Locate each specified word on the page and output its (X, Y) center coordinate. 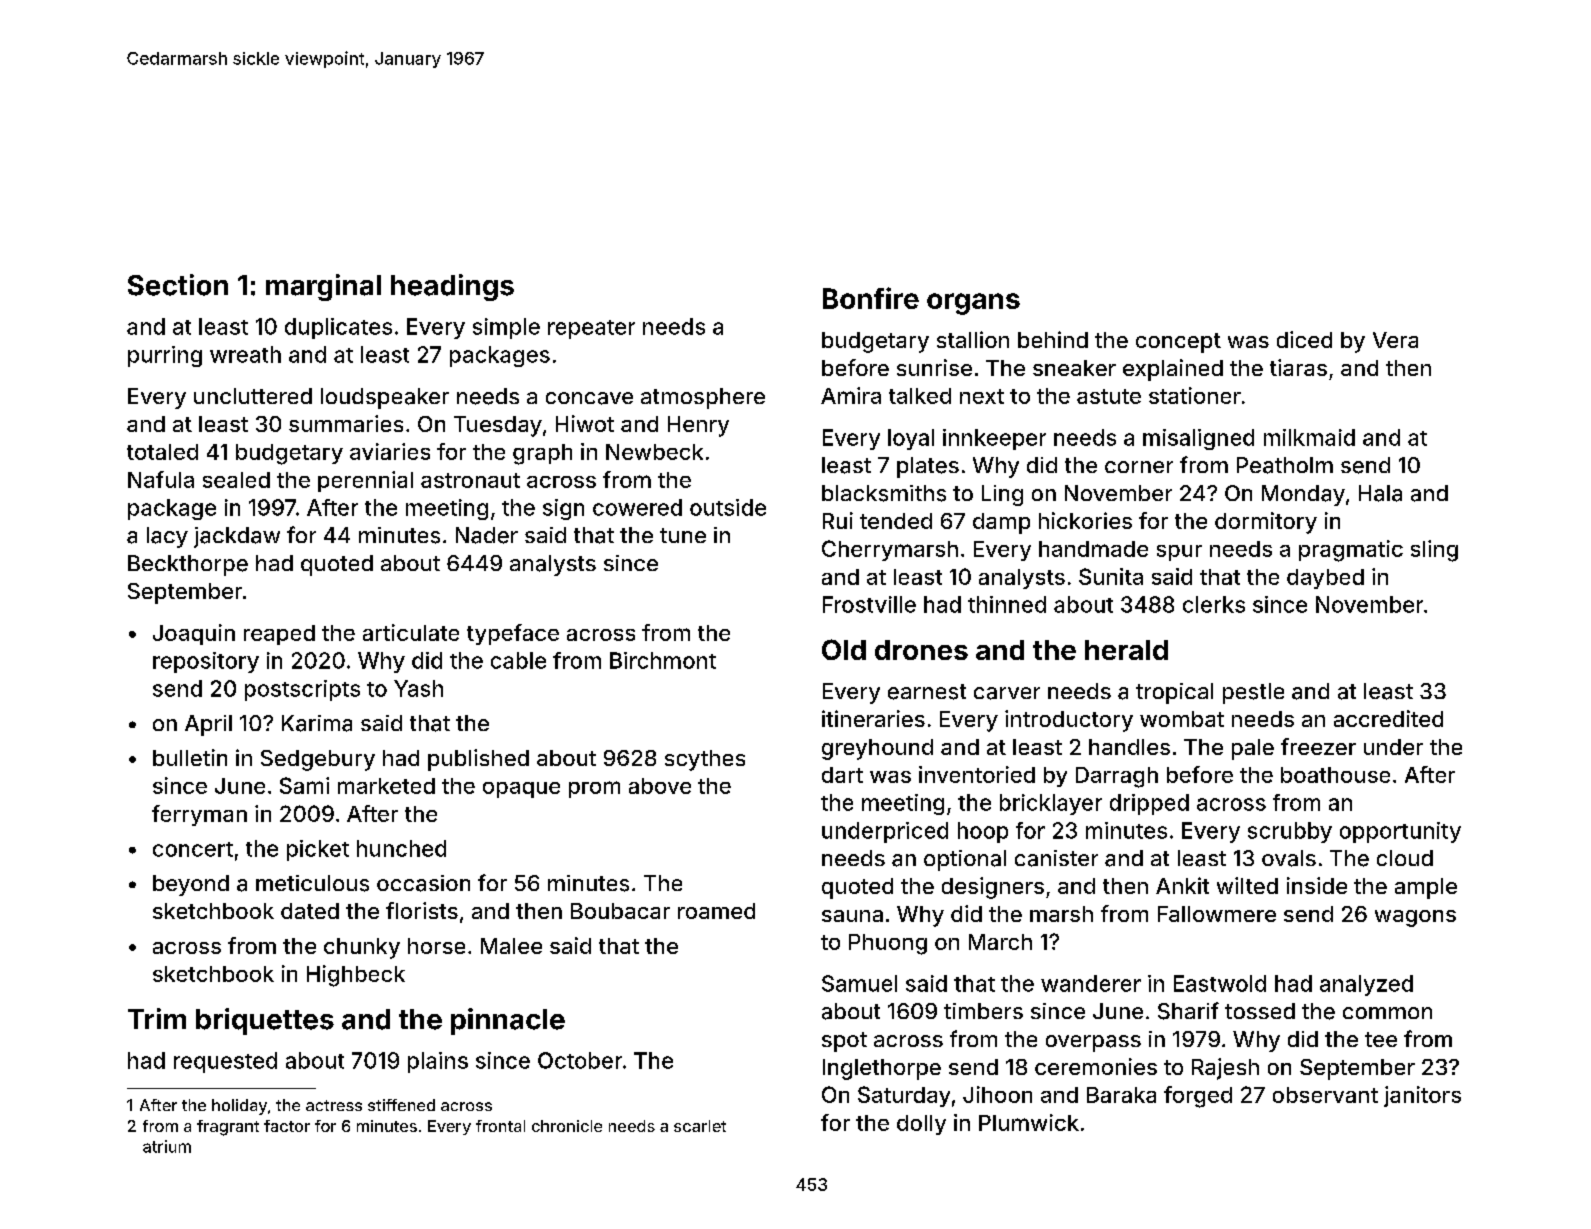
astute (1109, 396)
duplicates (338, 328)
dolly (921, 1125)
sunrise (934, 367)
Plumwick (1029, 1122)
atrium (167, 1146)
